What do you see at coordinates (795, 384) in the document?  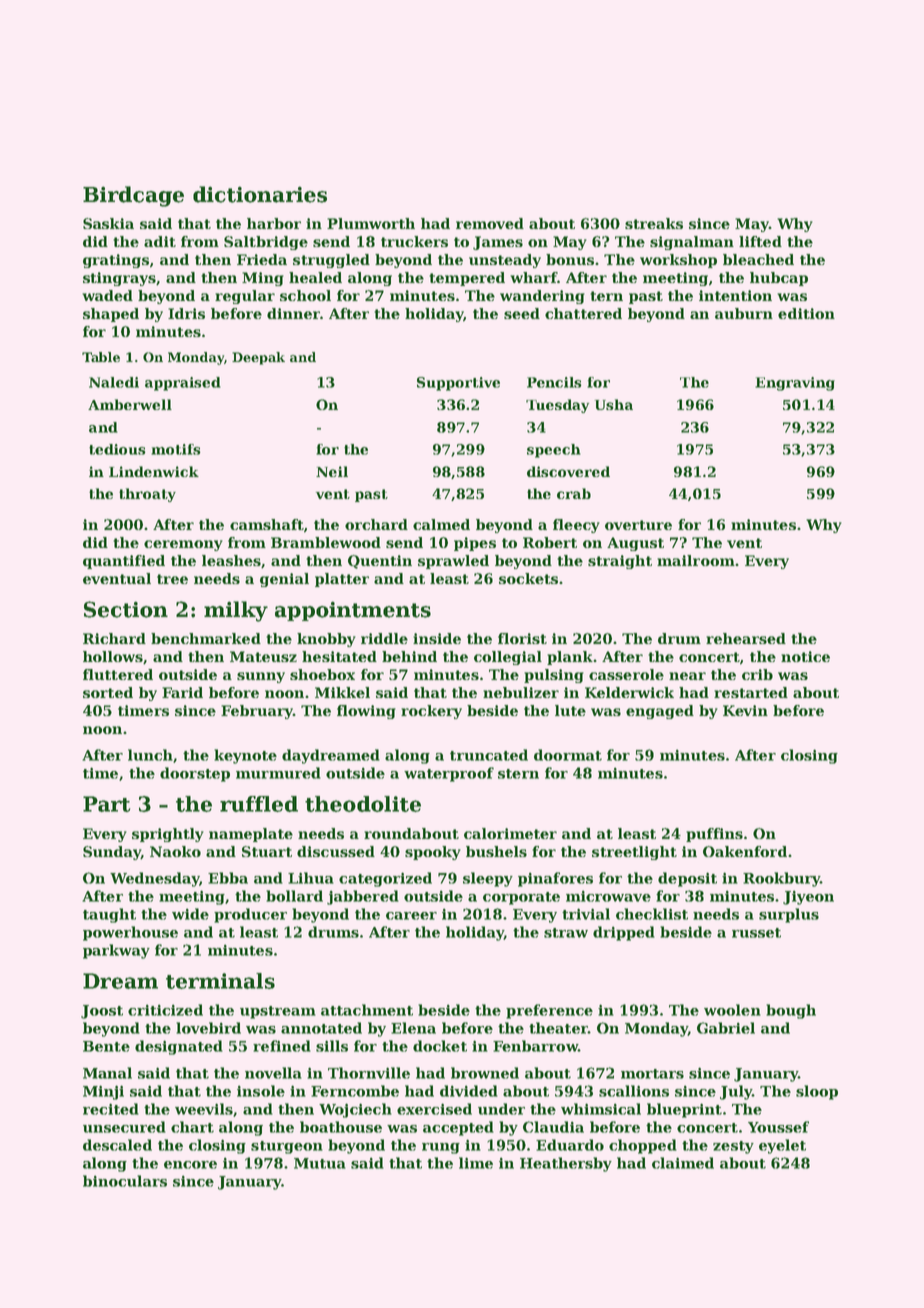 I see `Engraving` at bounding box center [795, 384].
